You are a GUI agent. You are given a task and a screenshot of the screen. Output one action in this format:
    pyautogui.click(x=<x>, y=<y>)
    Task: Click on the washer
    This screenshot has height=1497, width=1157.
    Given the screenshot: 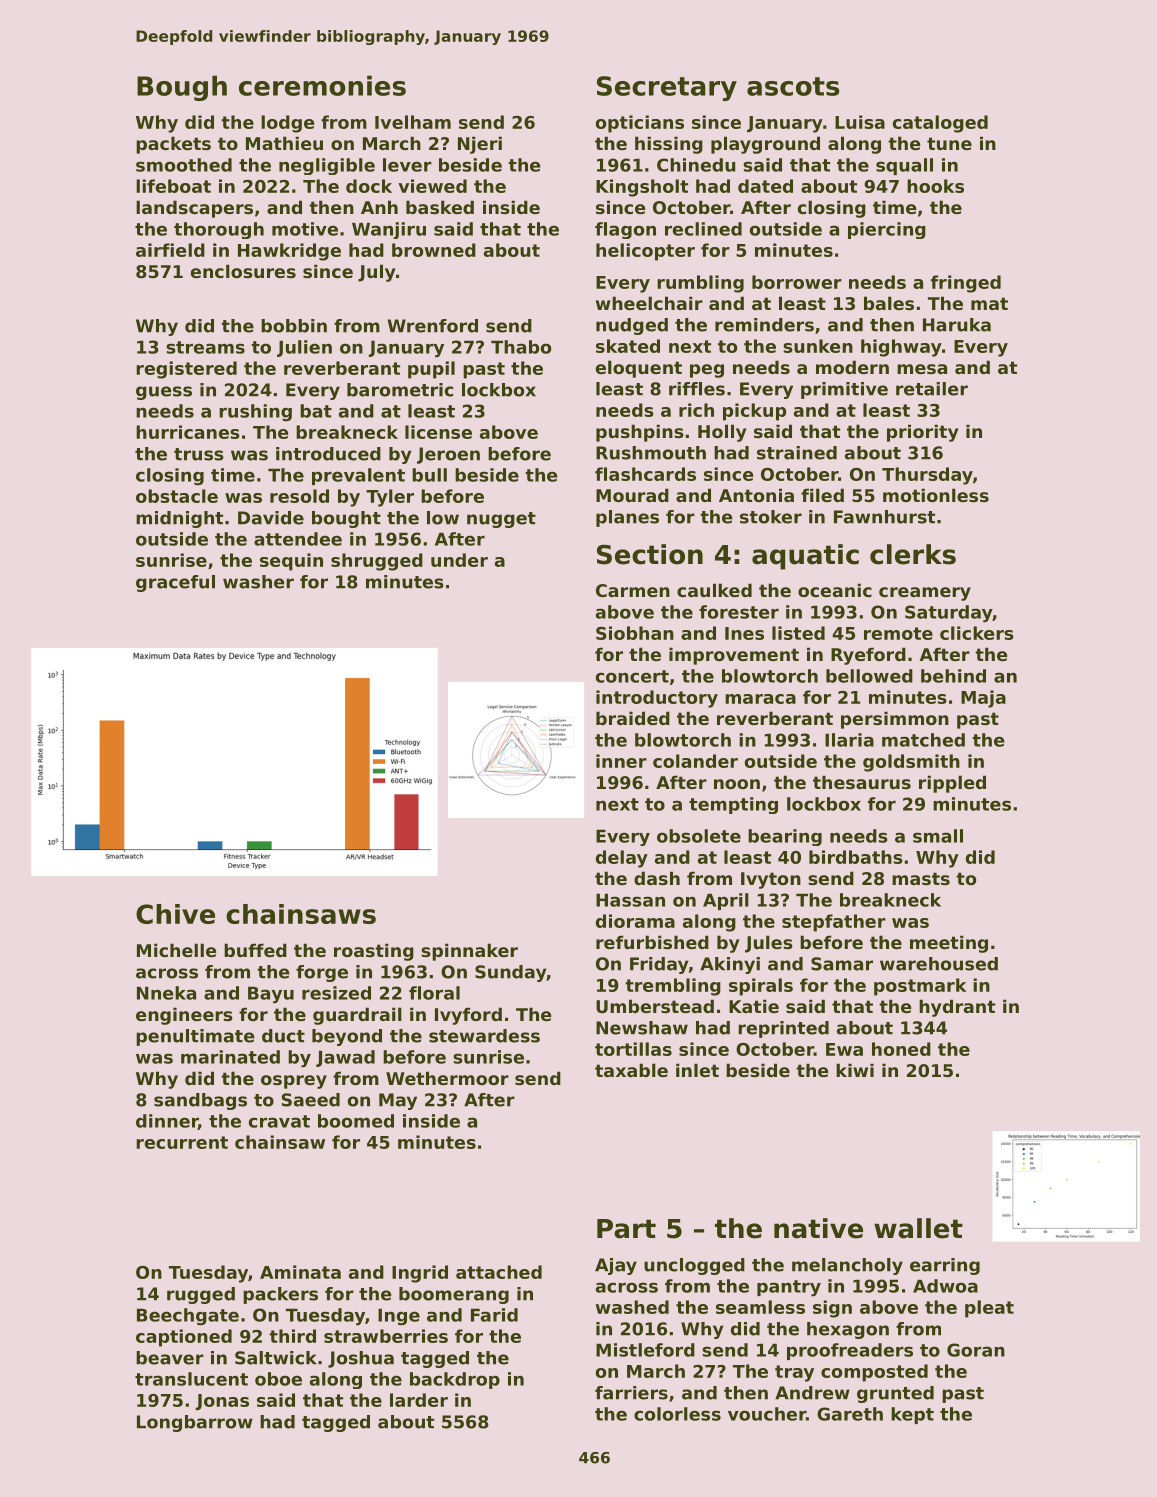 What is the action you would take?
    pyautogui.click(x=258, y=582)
